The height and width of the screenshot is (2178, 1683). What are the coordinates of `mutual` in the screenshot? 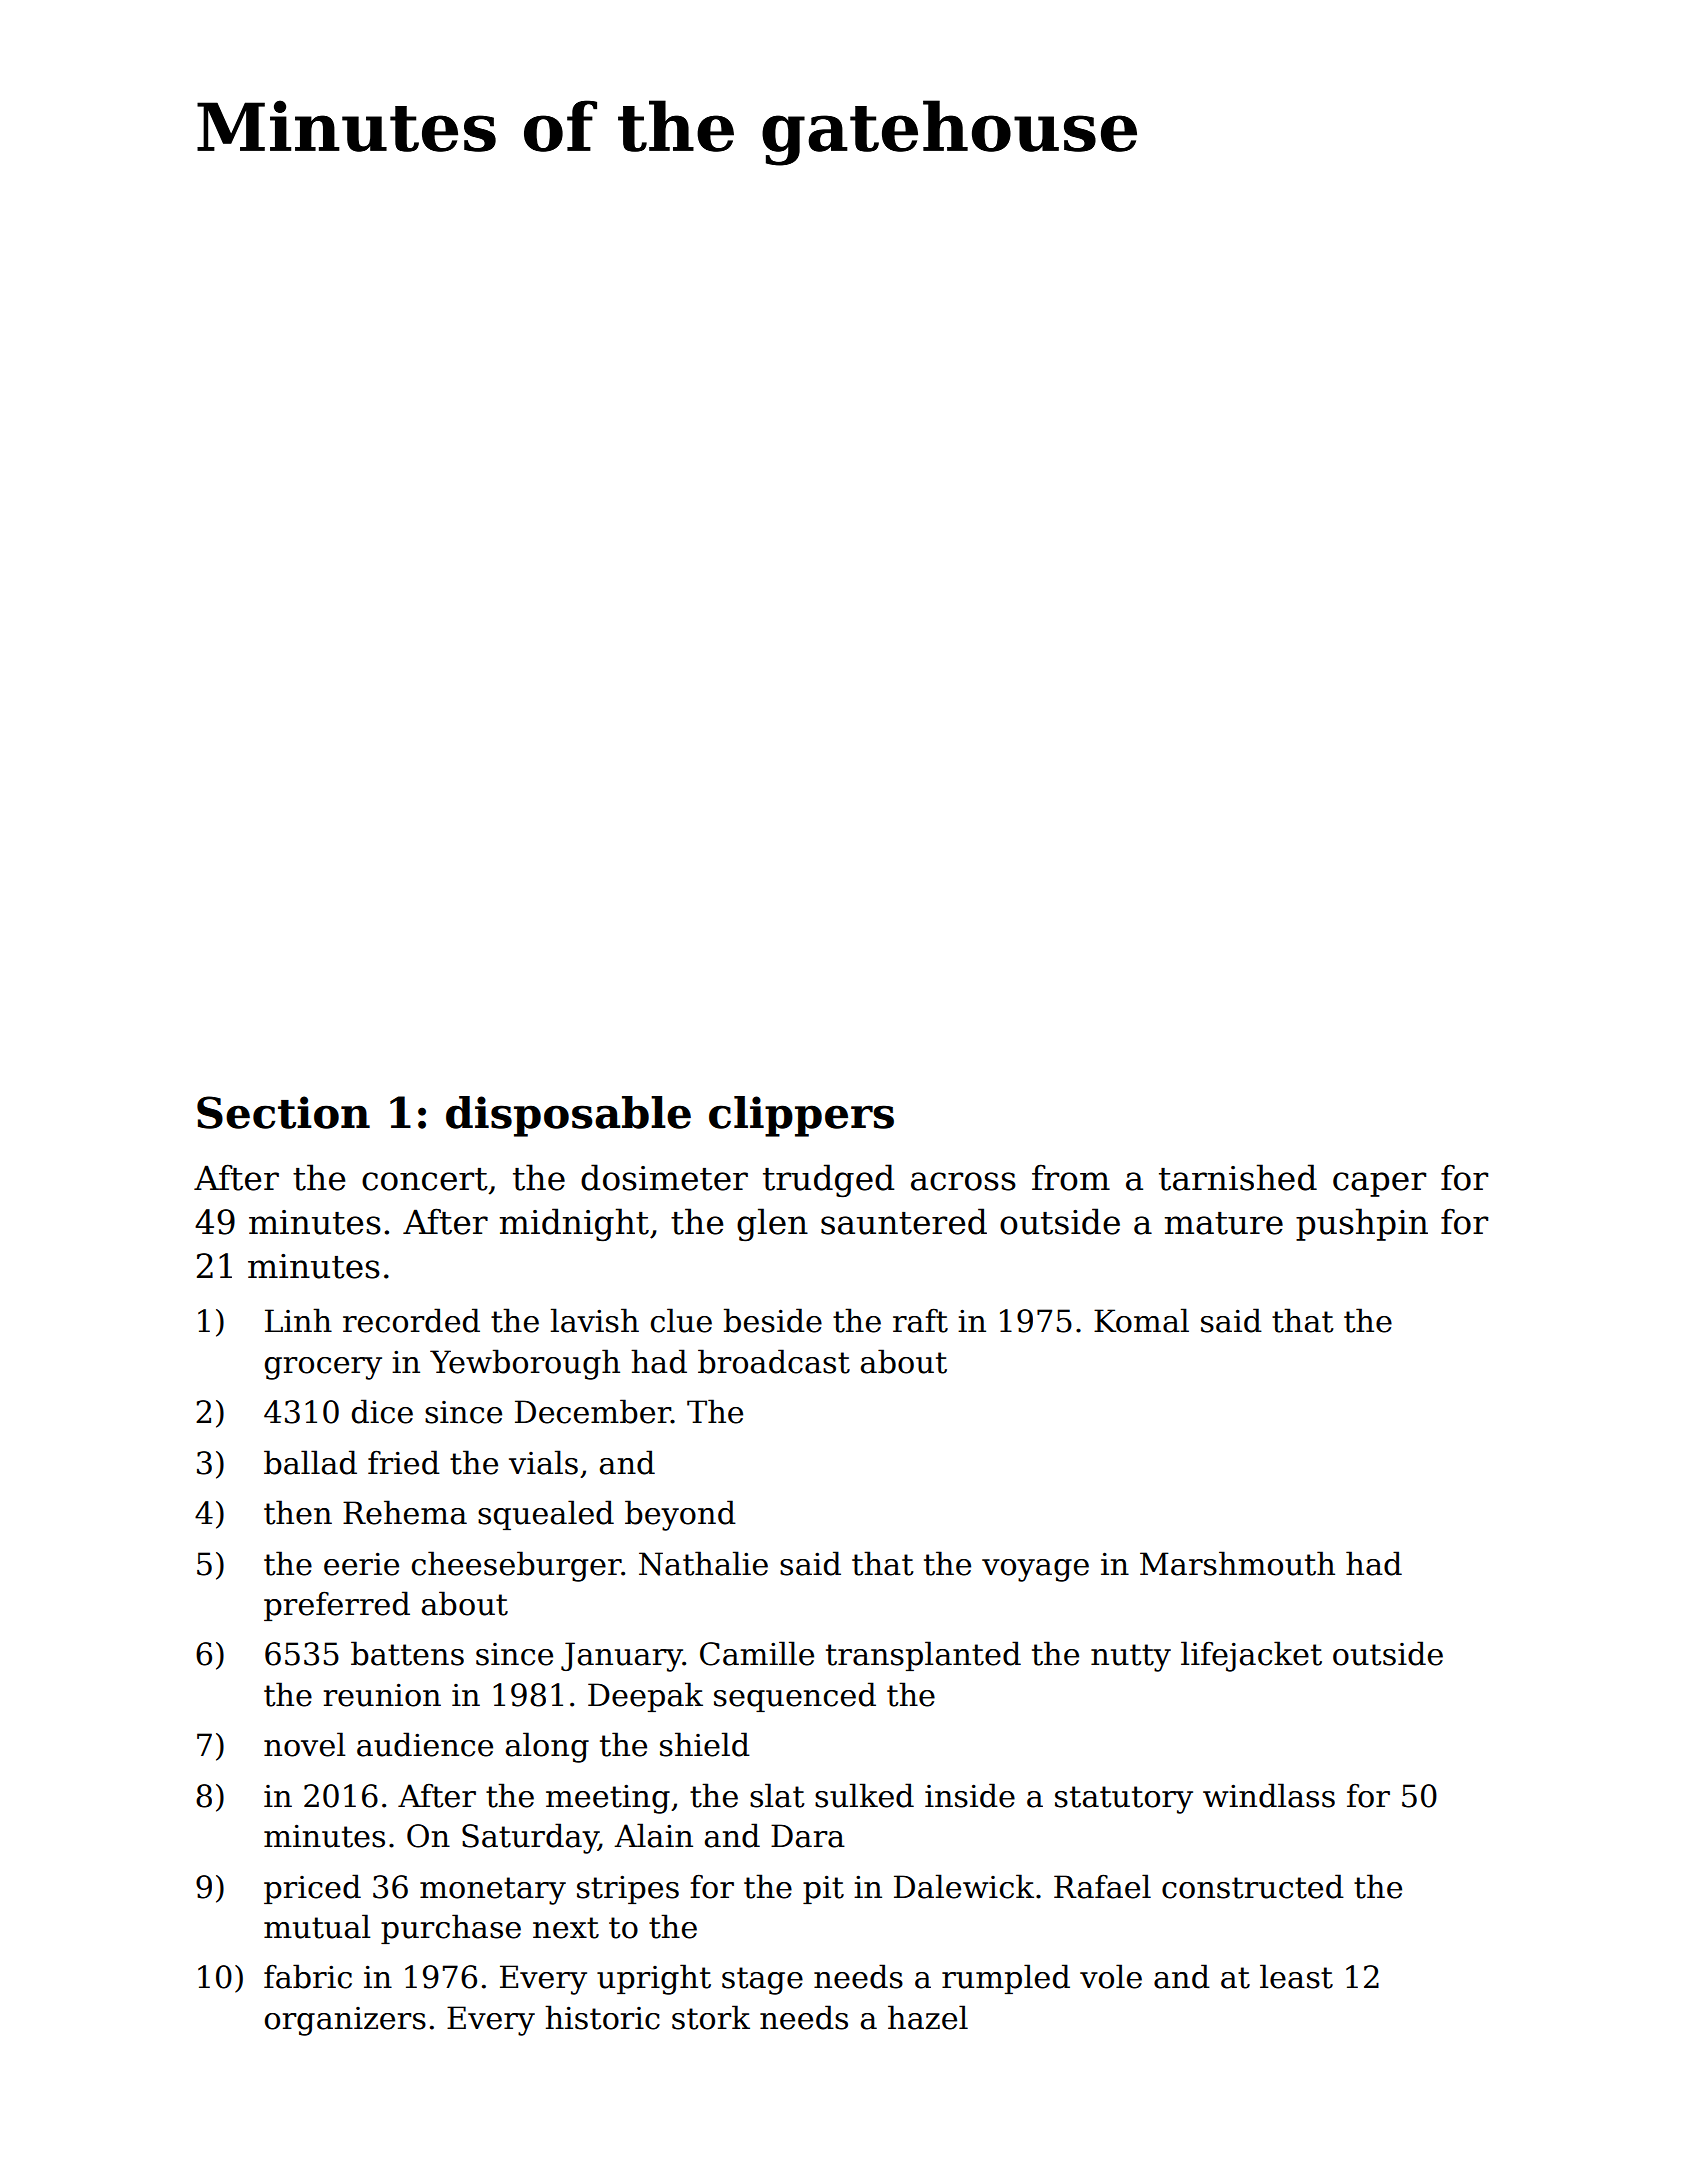 It's located at (317, 1926).
